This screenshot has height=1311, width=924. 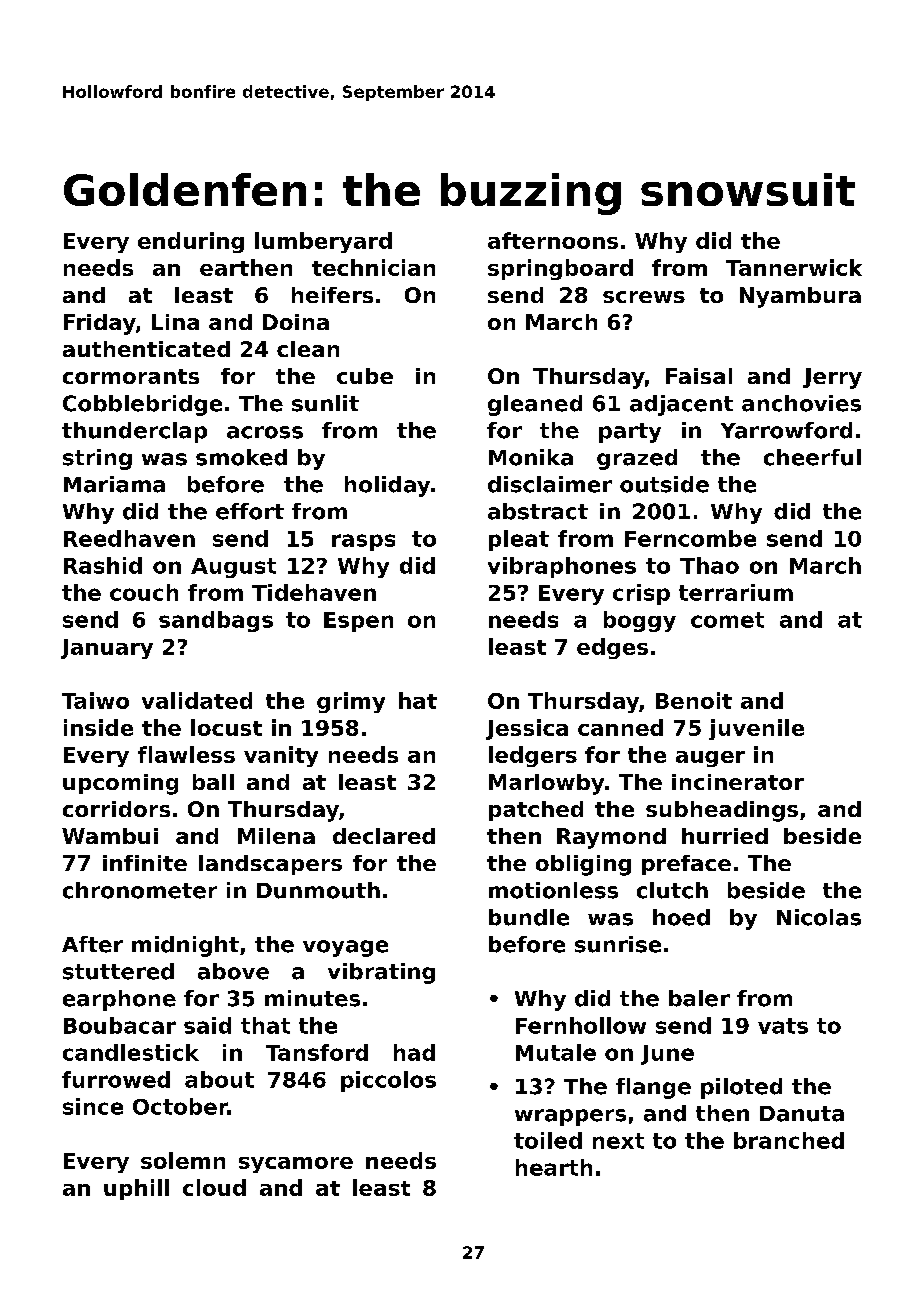 I want to click on cloud, so click(x=214, y=1187).
